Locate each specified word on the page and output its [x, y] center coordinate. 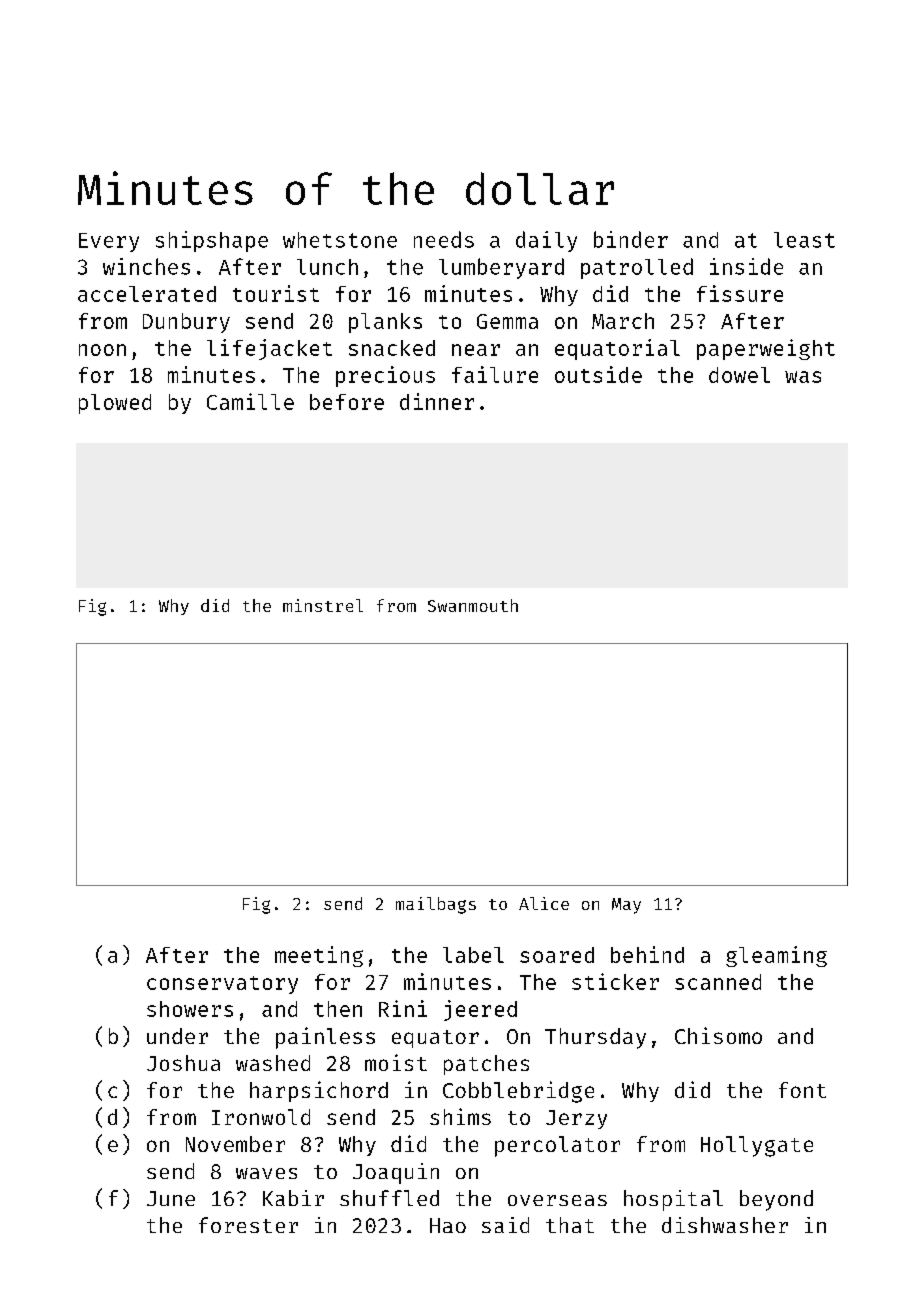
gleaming [776, 956]
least [804, 240]
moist [396, 1062]
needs [444, 239]
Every [109, 242]
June [171, 1198]
